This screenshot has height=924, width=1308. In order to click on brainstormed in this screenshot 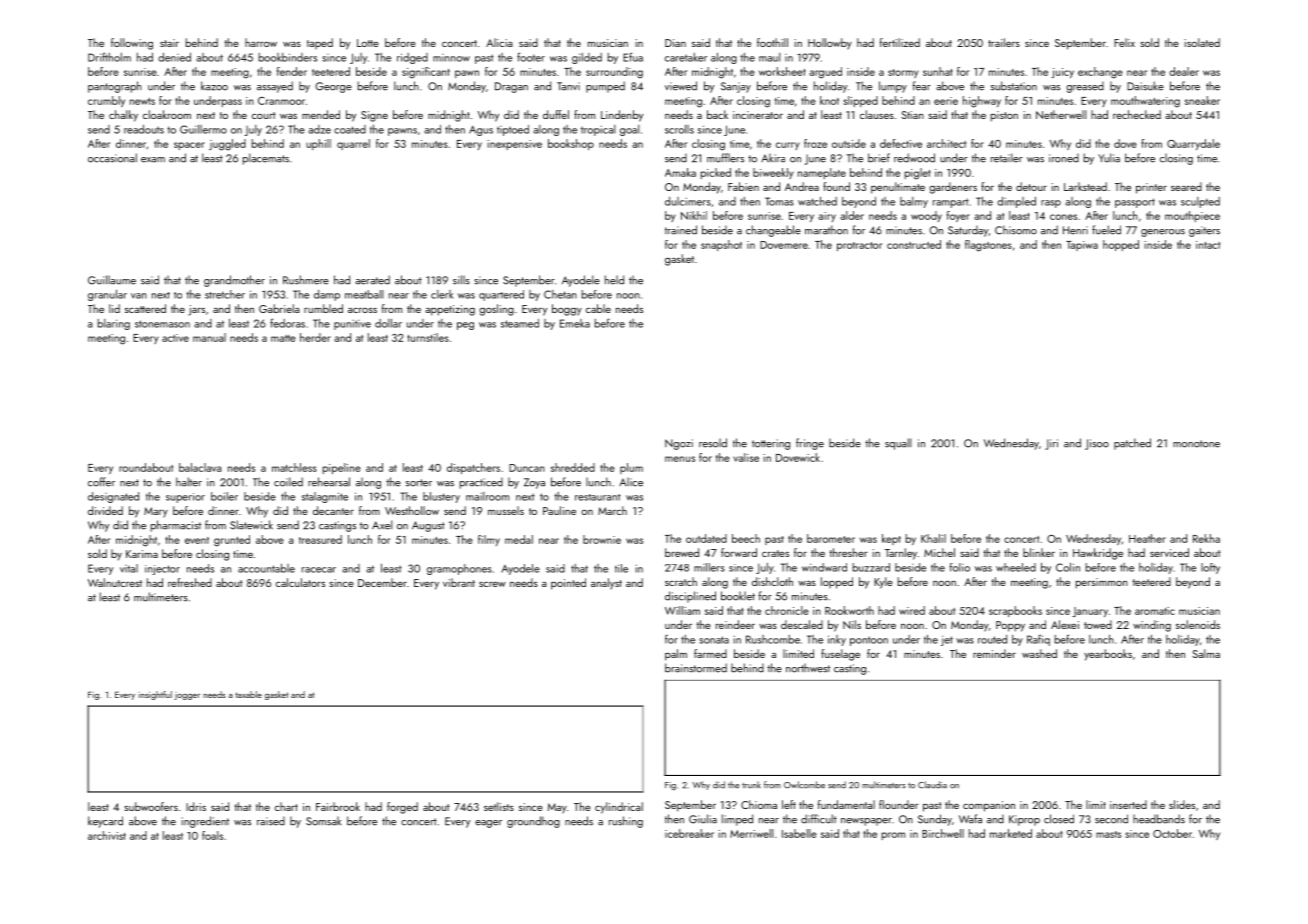, I will do `click(696, 668)`.
